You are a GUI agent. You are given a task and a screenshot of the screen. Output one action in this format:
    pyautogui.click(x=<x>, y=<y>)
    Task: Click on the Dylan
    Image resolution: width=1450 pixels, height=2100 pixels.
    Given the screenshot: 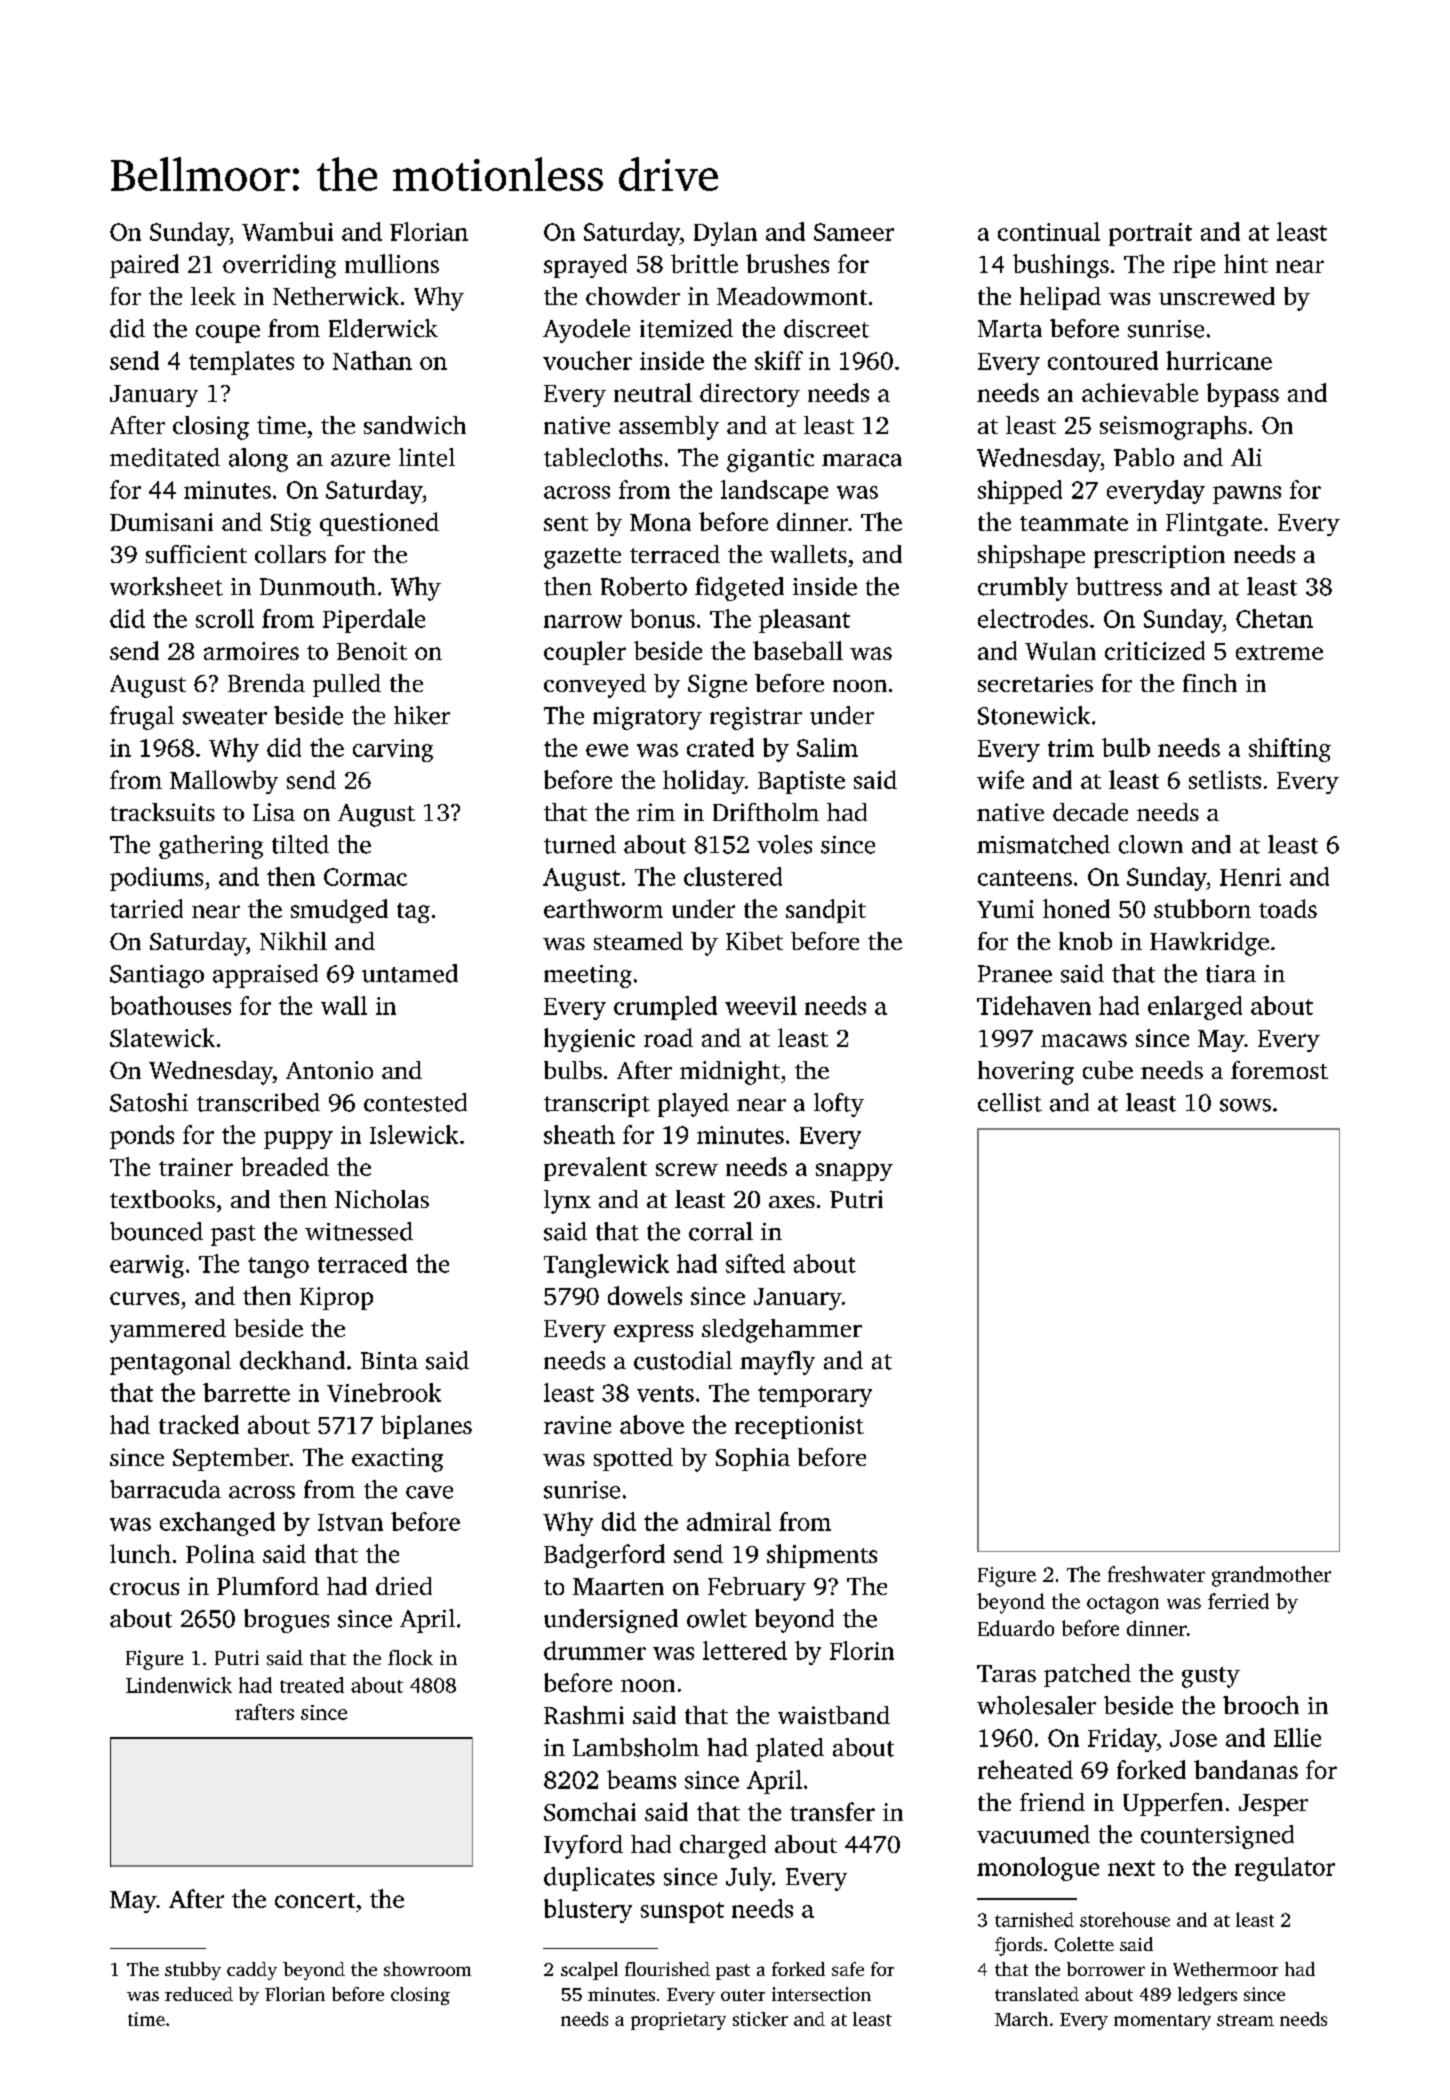 What is the action you would take?
    pyautogui.click(x=725, y=234)
